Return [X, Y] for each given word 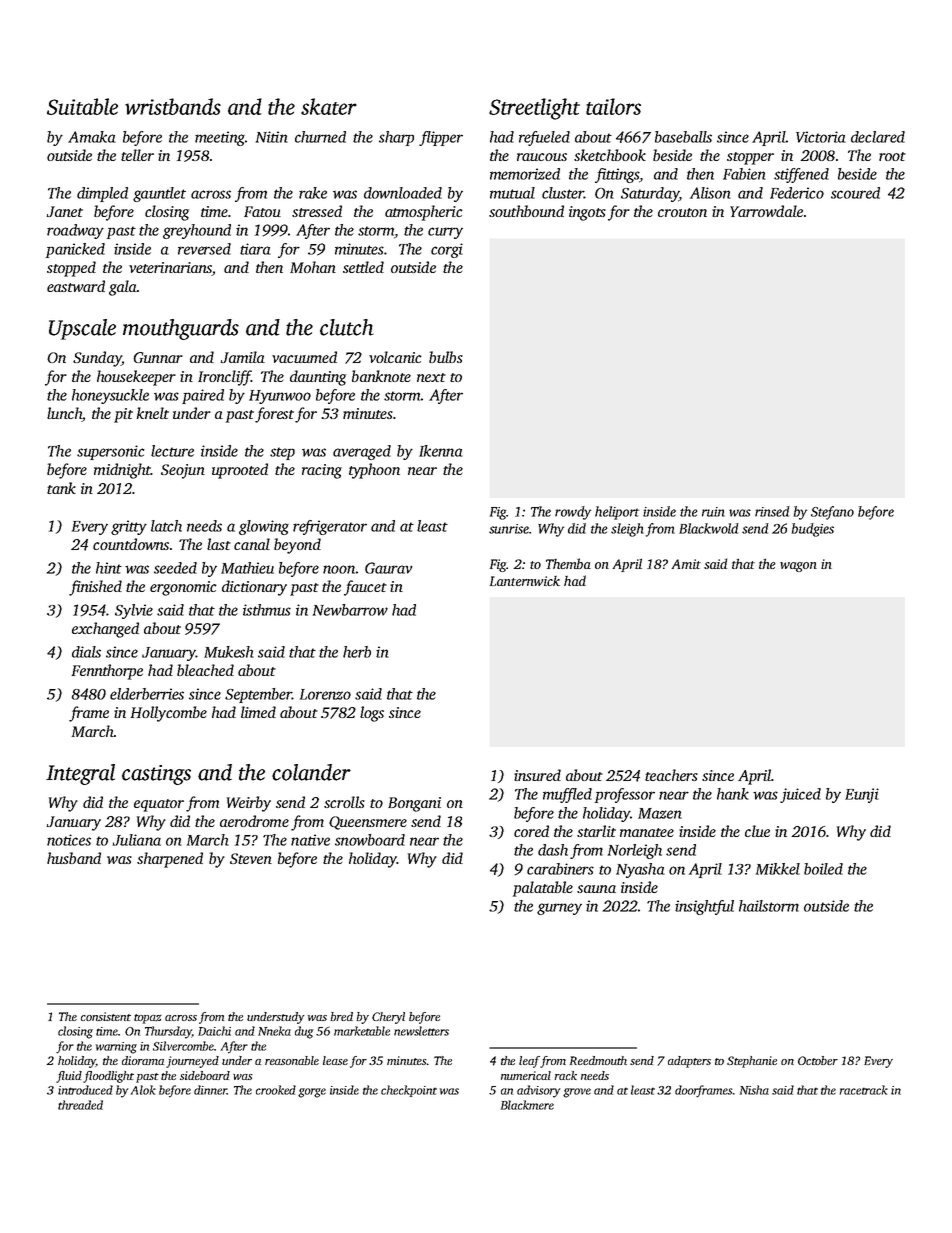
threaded [80, 1105]
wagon [798, 567]
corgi [447, 250]
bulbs [446, 357]
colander [311, 772]
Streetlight [534, 109]
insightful [704, 907]
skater [329, 106]
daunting [318, 378]
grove [577, 1093]
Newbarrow [350, 610]
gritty [129, 527]
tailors [613, 106]
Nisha [754, 1090]
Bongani [414, 804]
